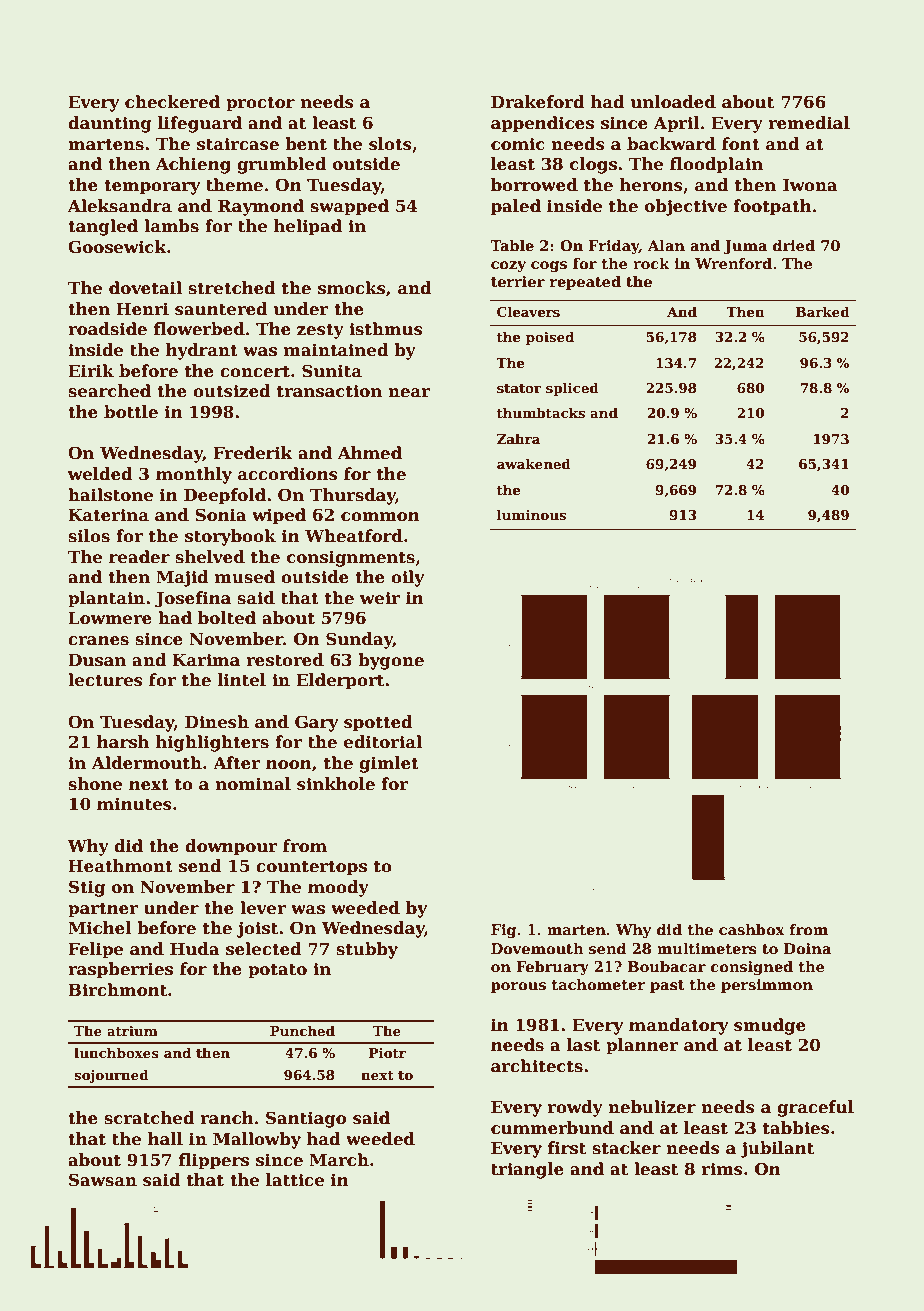 Image resolution: width=924 pixels, height=1311 pixels. I want to click on checkered, so click(172, 102).
